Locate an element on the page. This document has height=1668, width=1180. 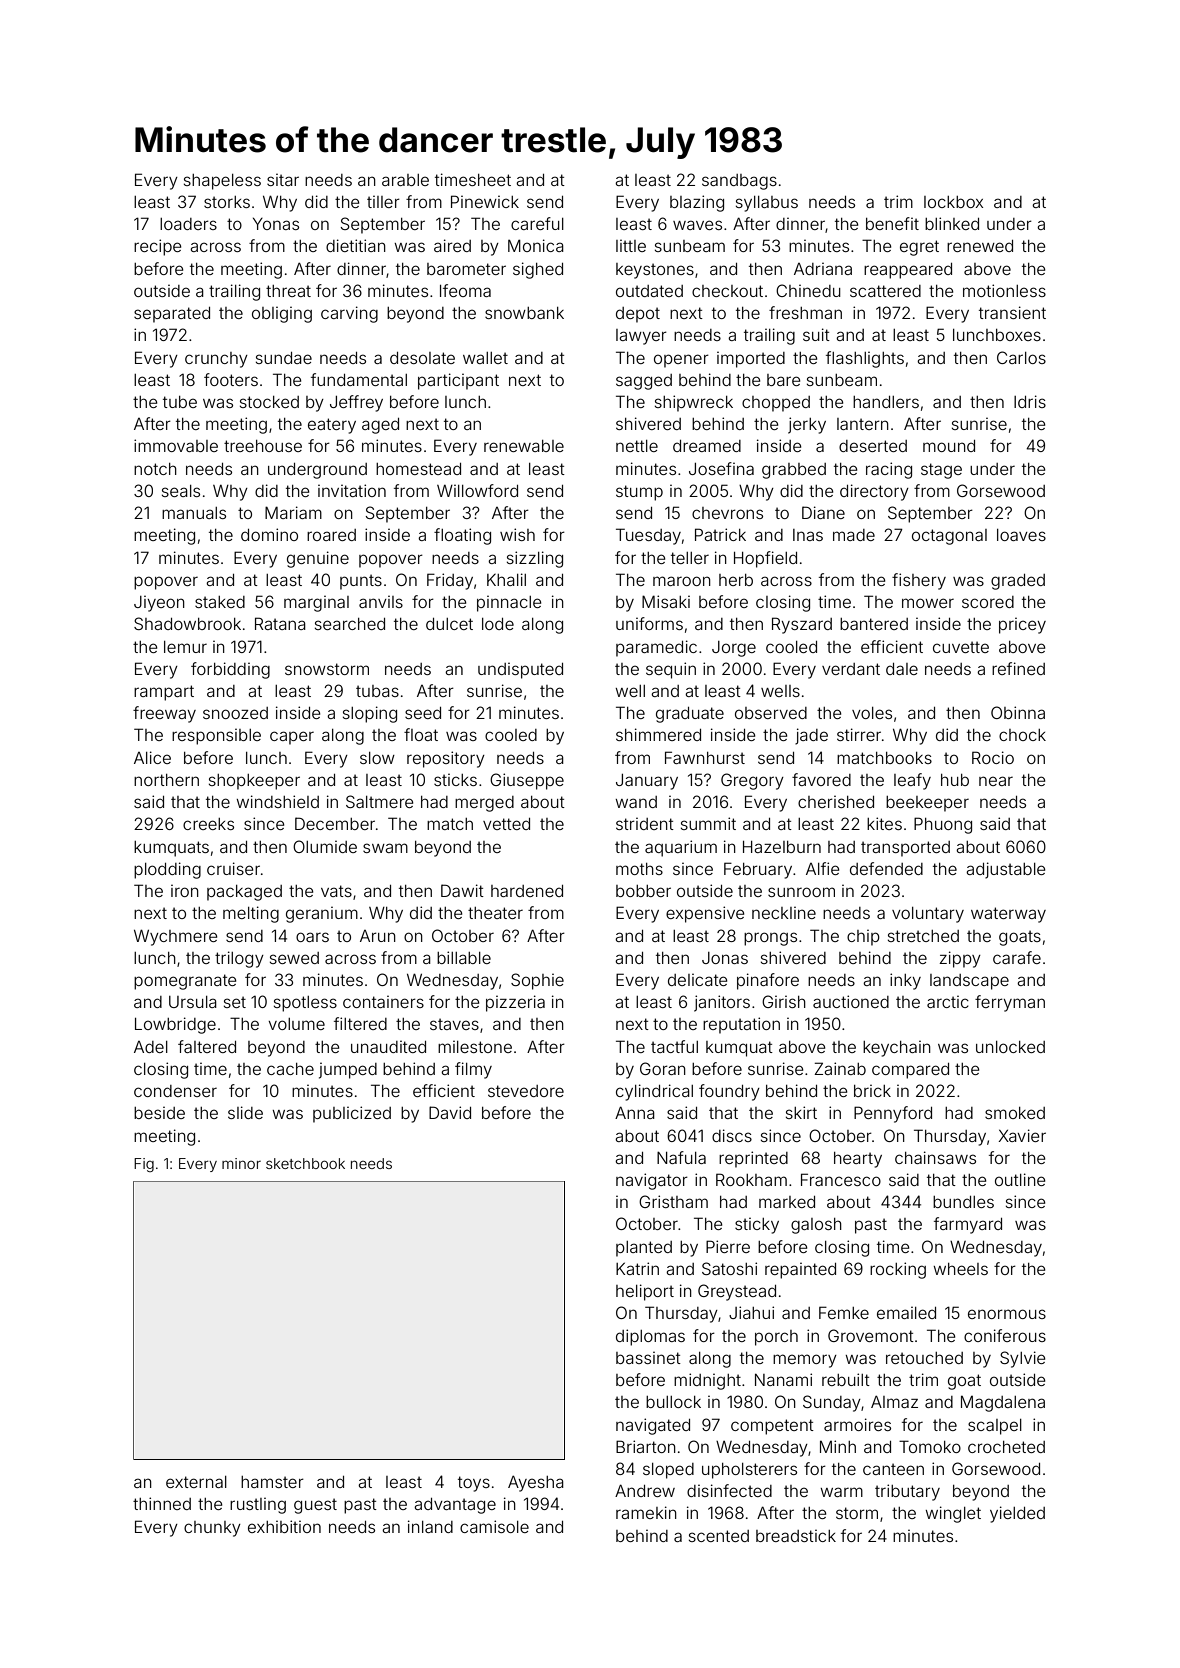
Fawnhurst is located at coordinates (705, 757).
